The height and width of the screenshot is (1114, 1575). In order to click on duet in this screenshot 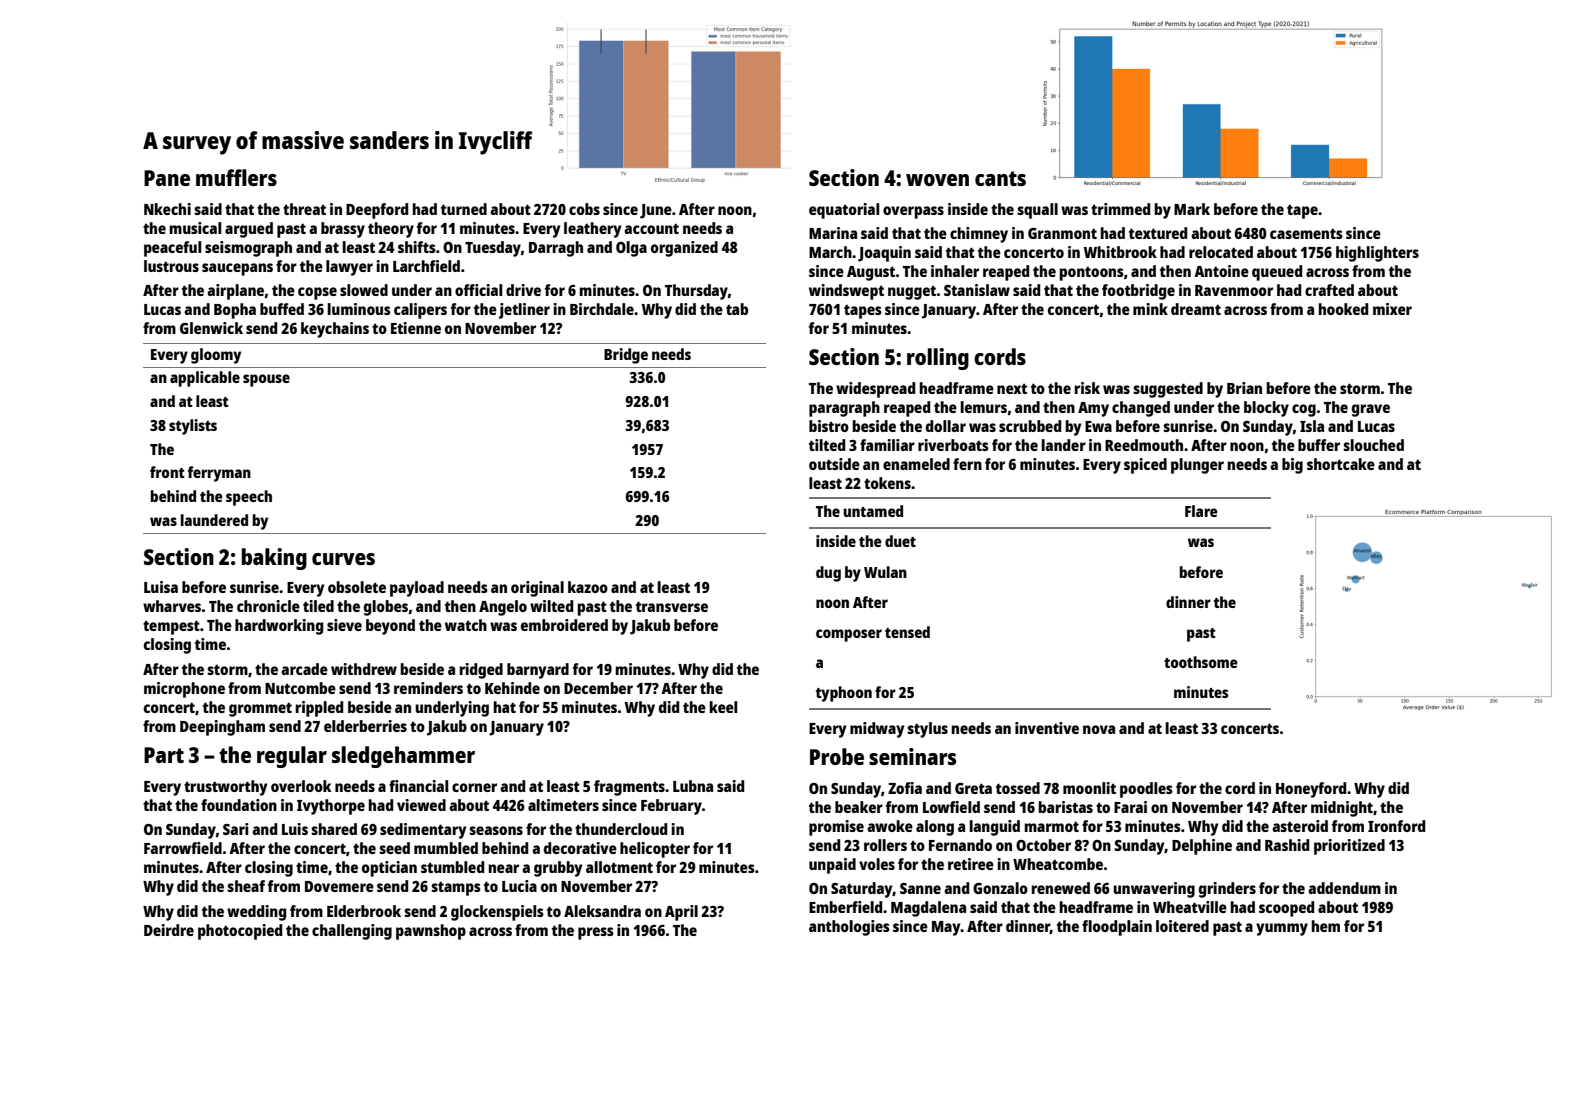, I will do `click(900, 541)`.
